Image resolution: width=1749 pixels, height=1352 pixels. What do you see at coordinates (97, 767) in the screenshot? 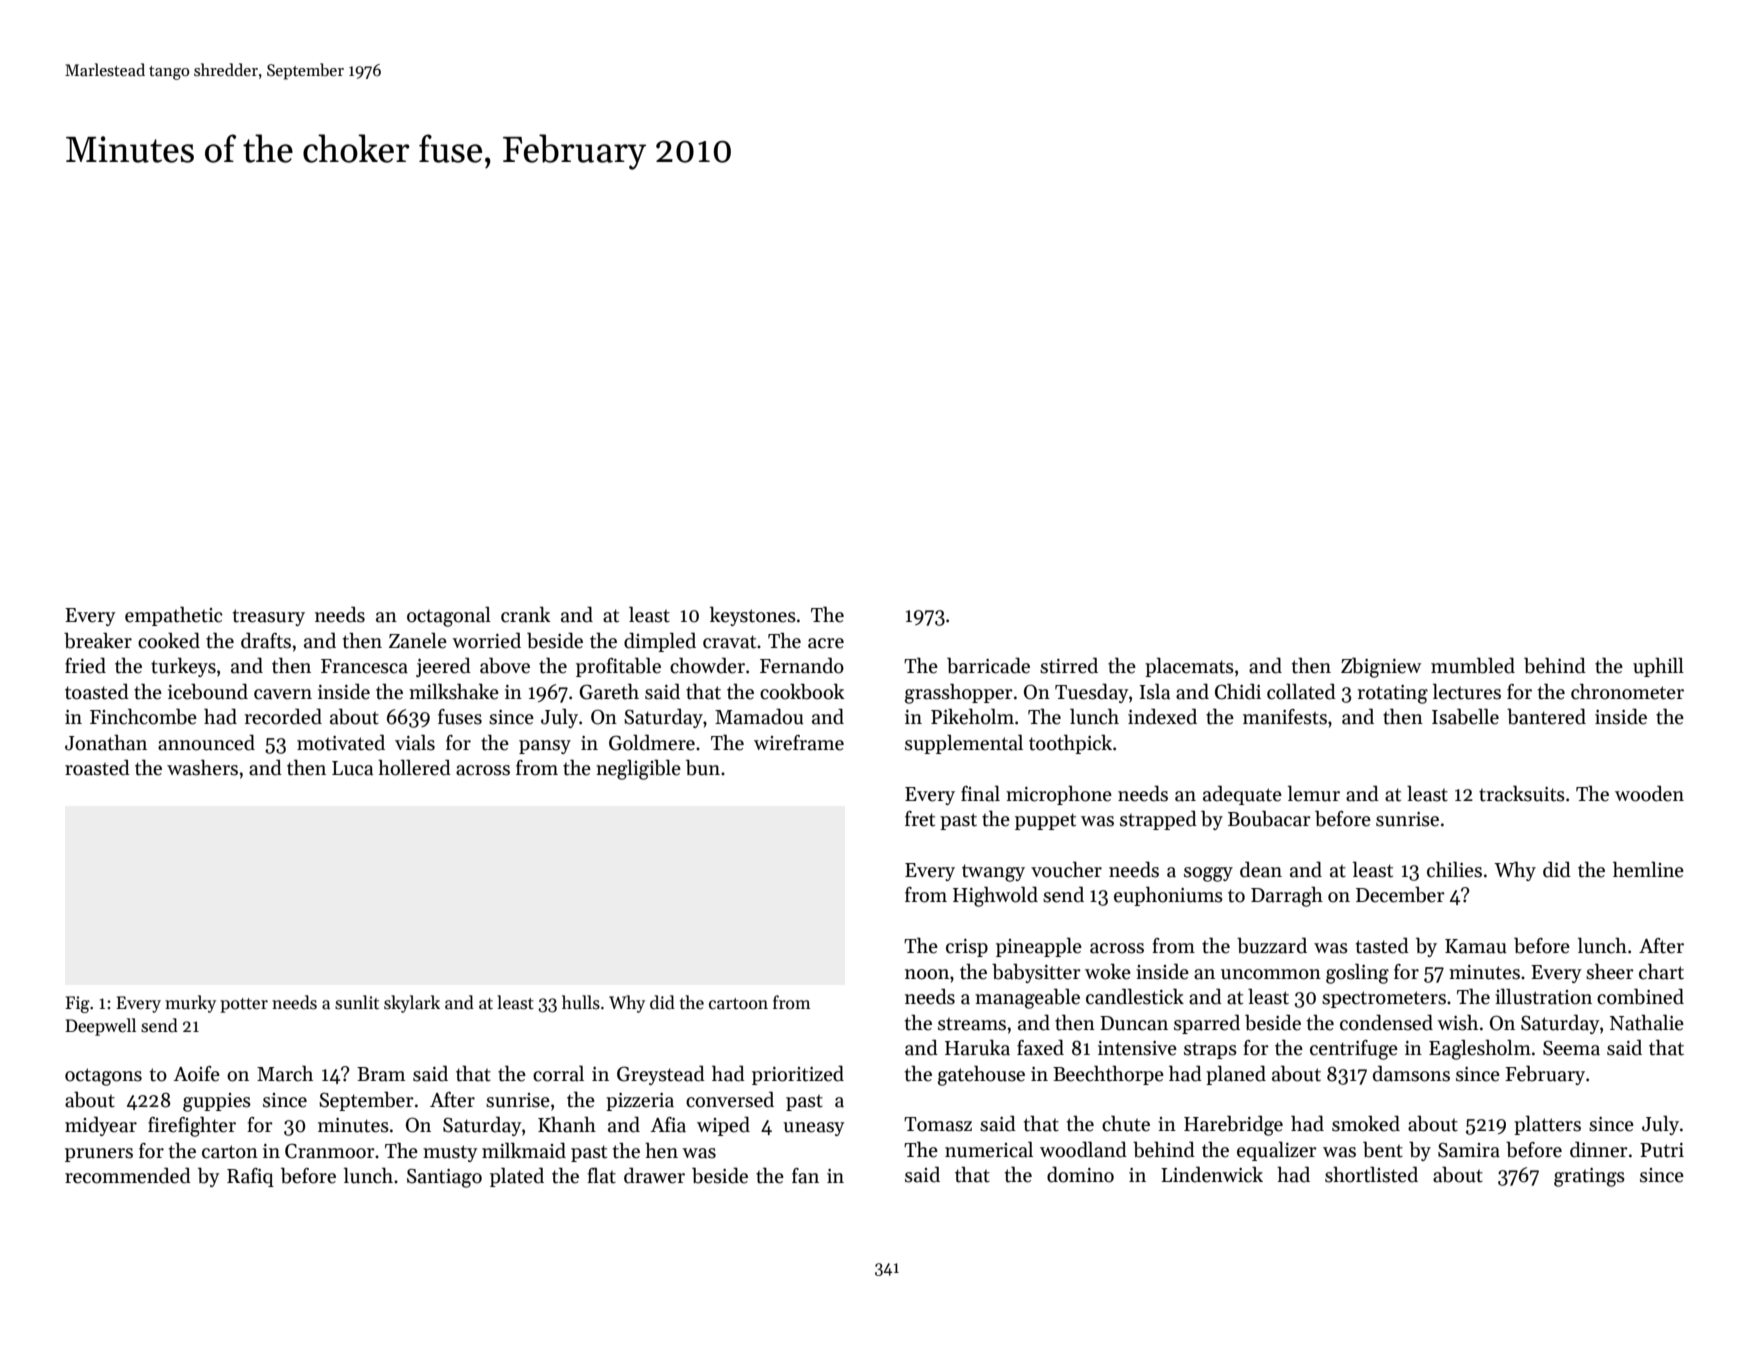
I see `roasted` at bounding box center [97, 767].
